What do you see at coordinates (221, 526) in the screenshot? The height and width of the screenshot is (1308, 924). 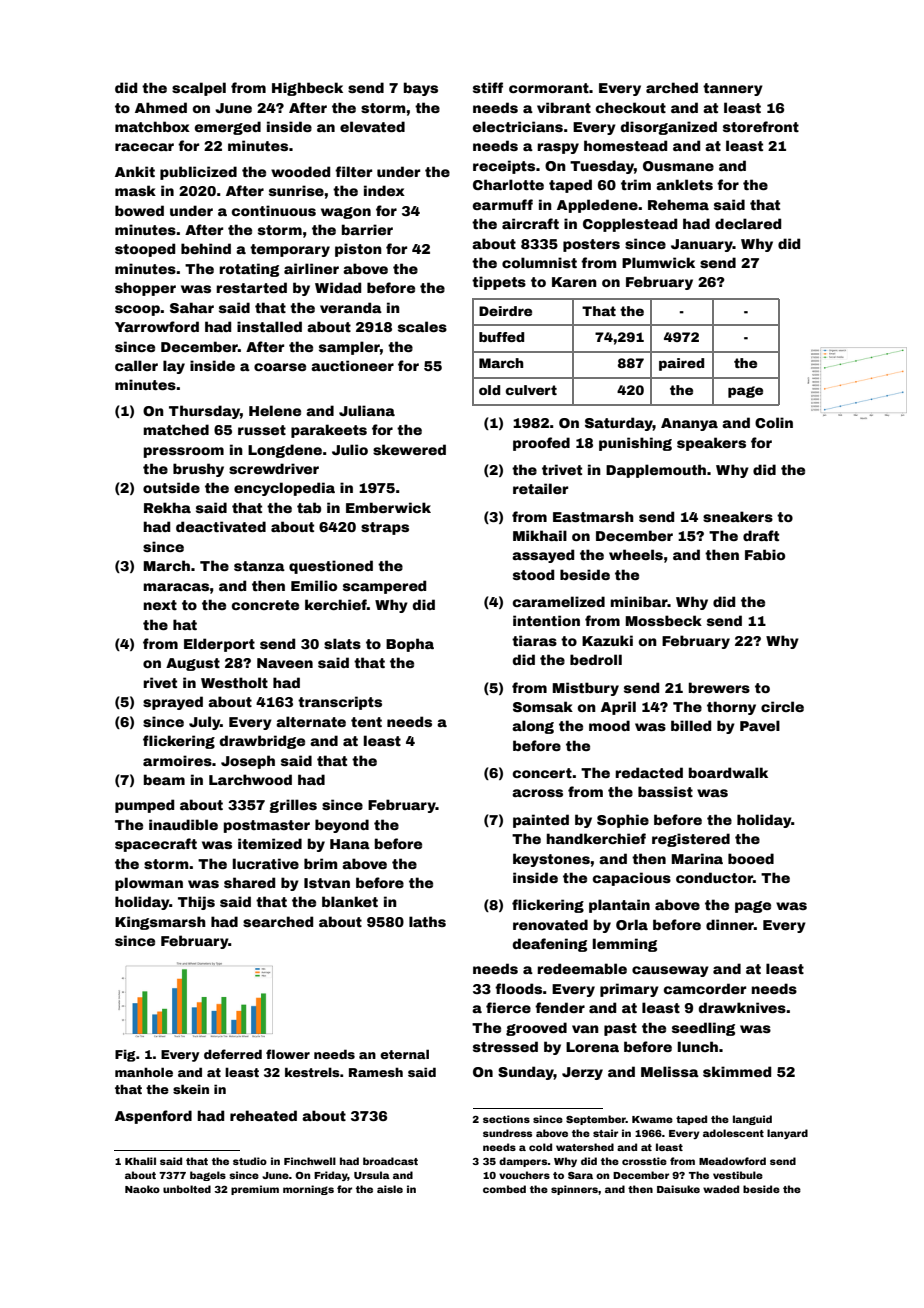 I see `deactivated` at bounding box center [221, 526].
